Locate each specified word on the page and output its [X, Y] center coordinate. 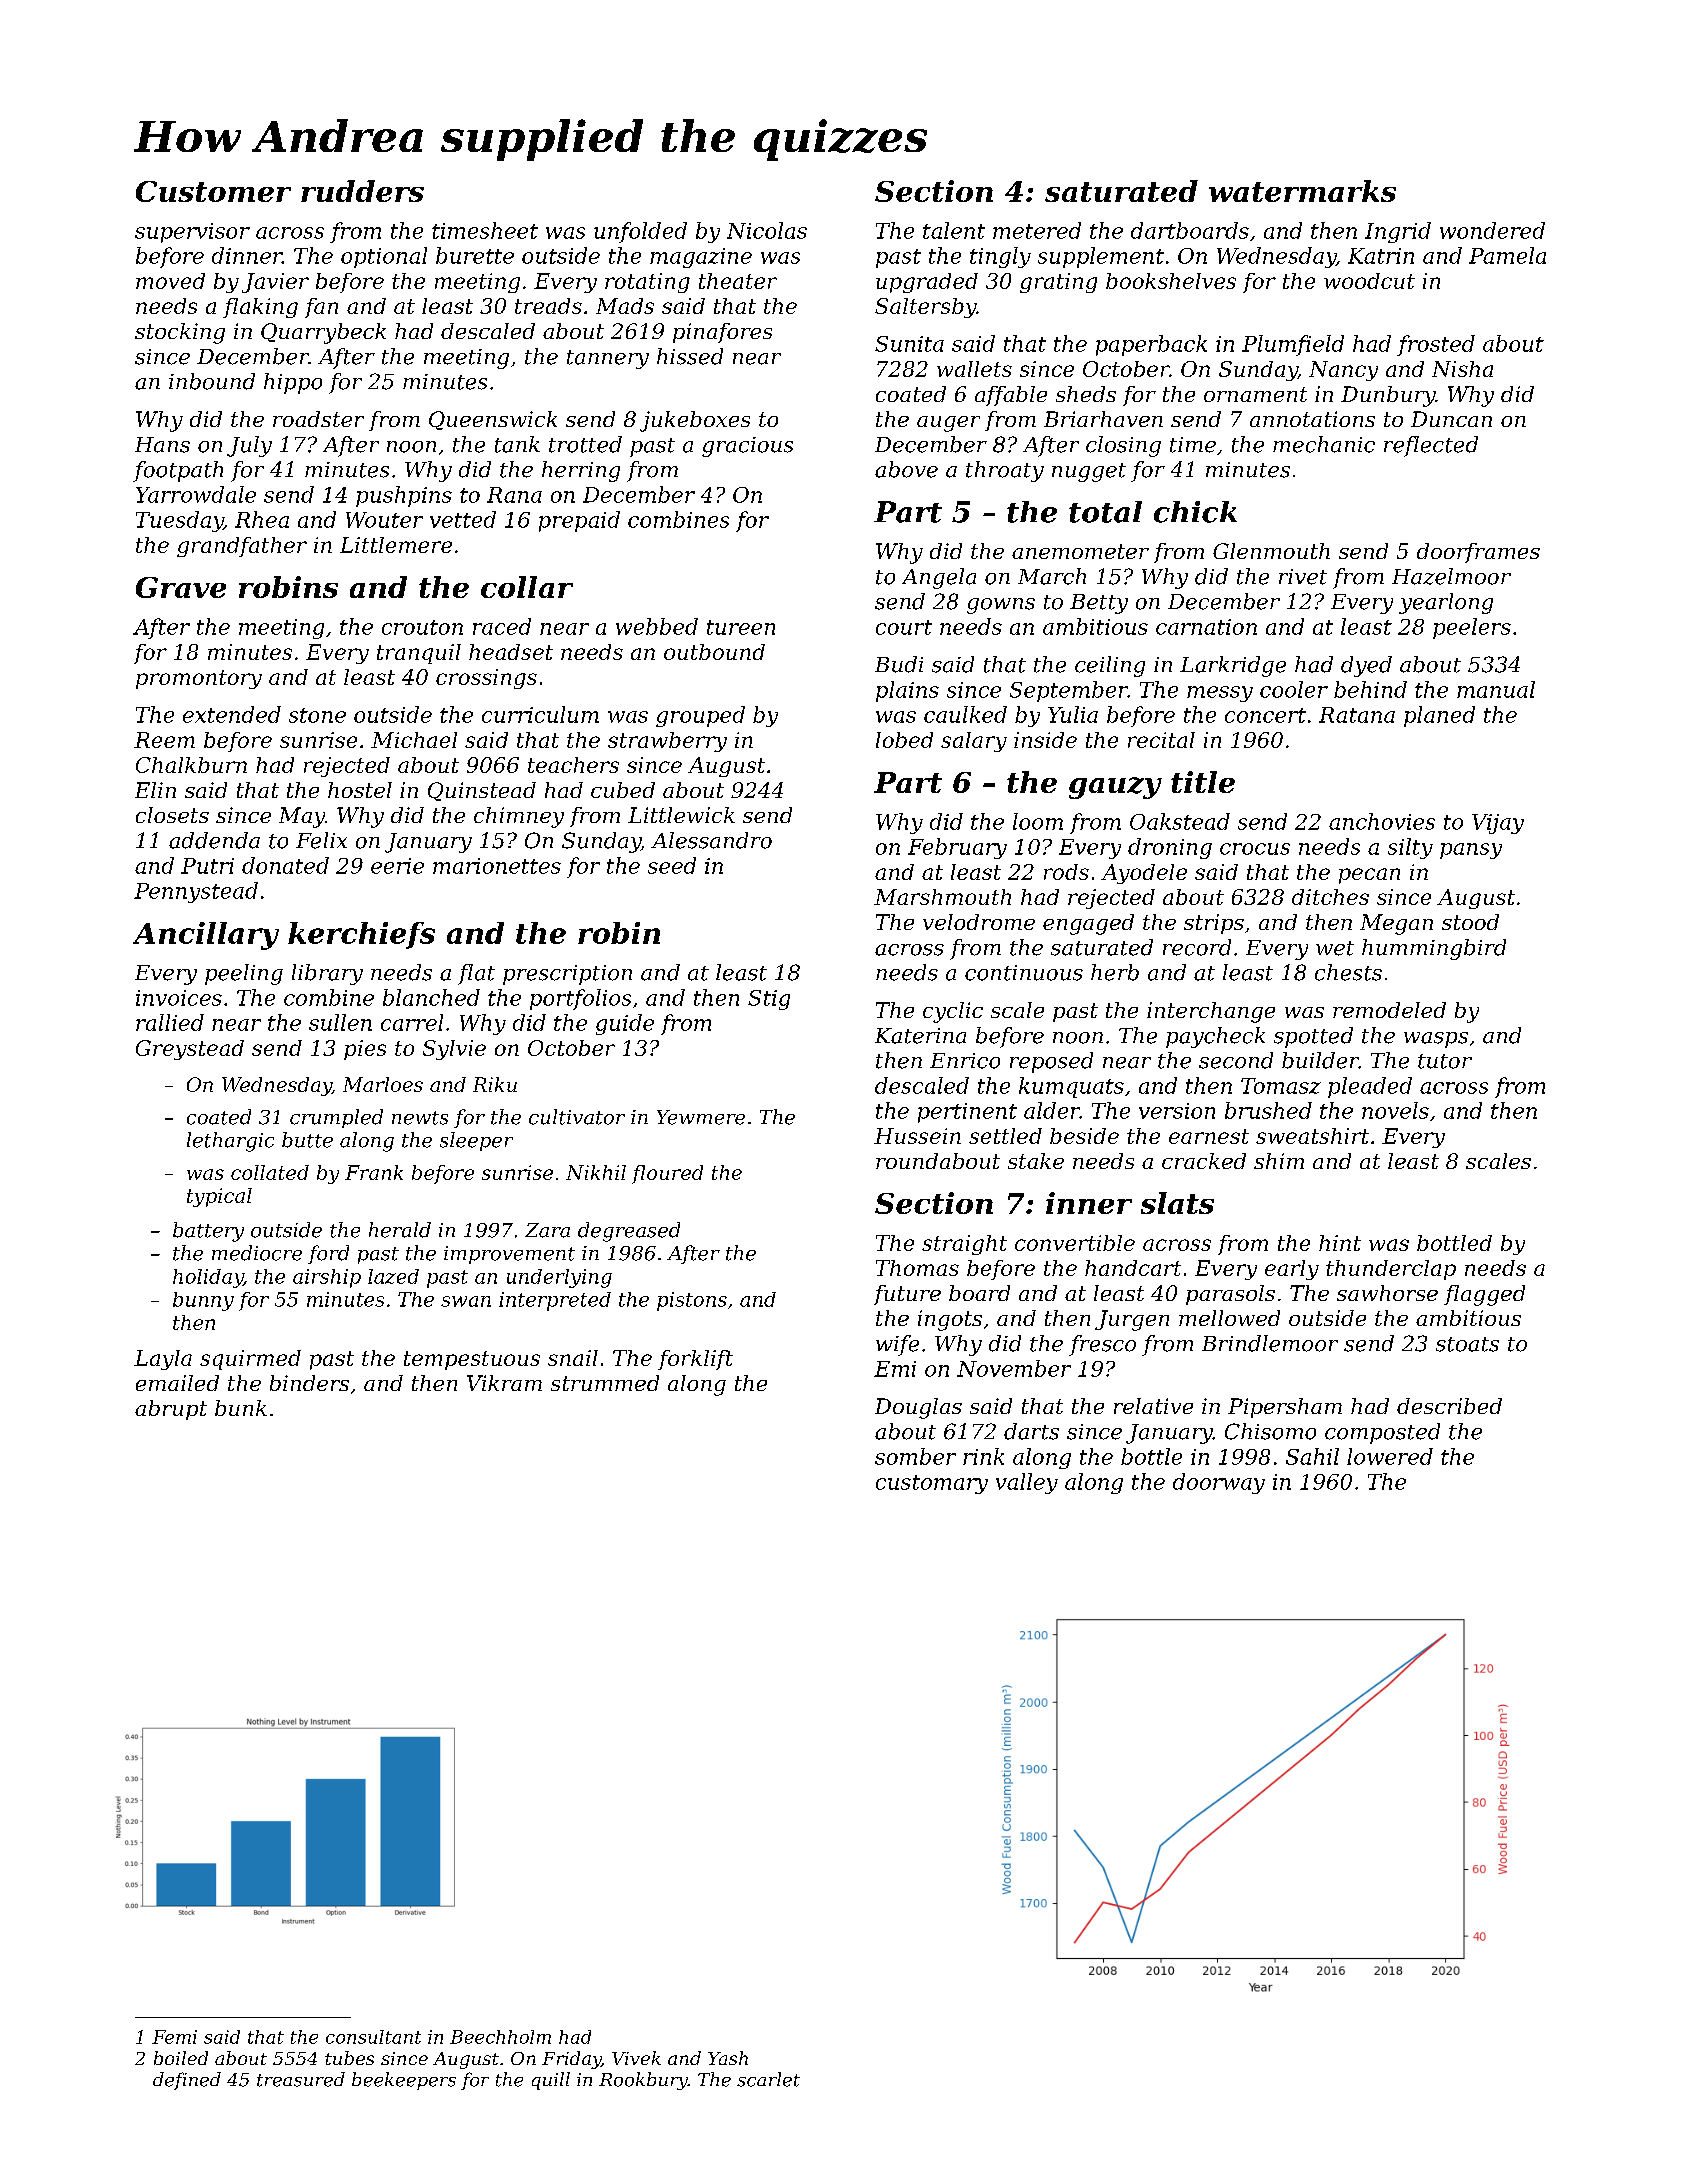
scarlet [768, 2079]
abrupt [171, 1410]
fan [321, 308]
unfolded [640, 232]
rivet [1303, 577]
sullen [340, 1022]
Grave [181, 587]
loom [1038, 821]
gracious [747, 447]
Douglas [918, 1408]
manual [1496, 689]
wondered [1492, 230]
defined [187, 2081]
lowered [1390, 1456]
